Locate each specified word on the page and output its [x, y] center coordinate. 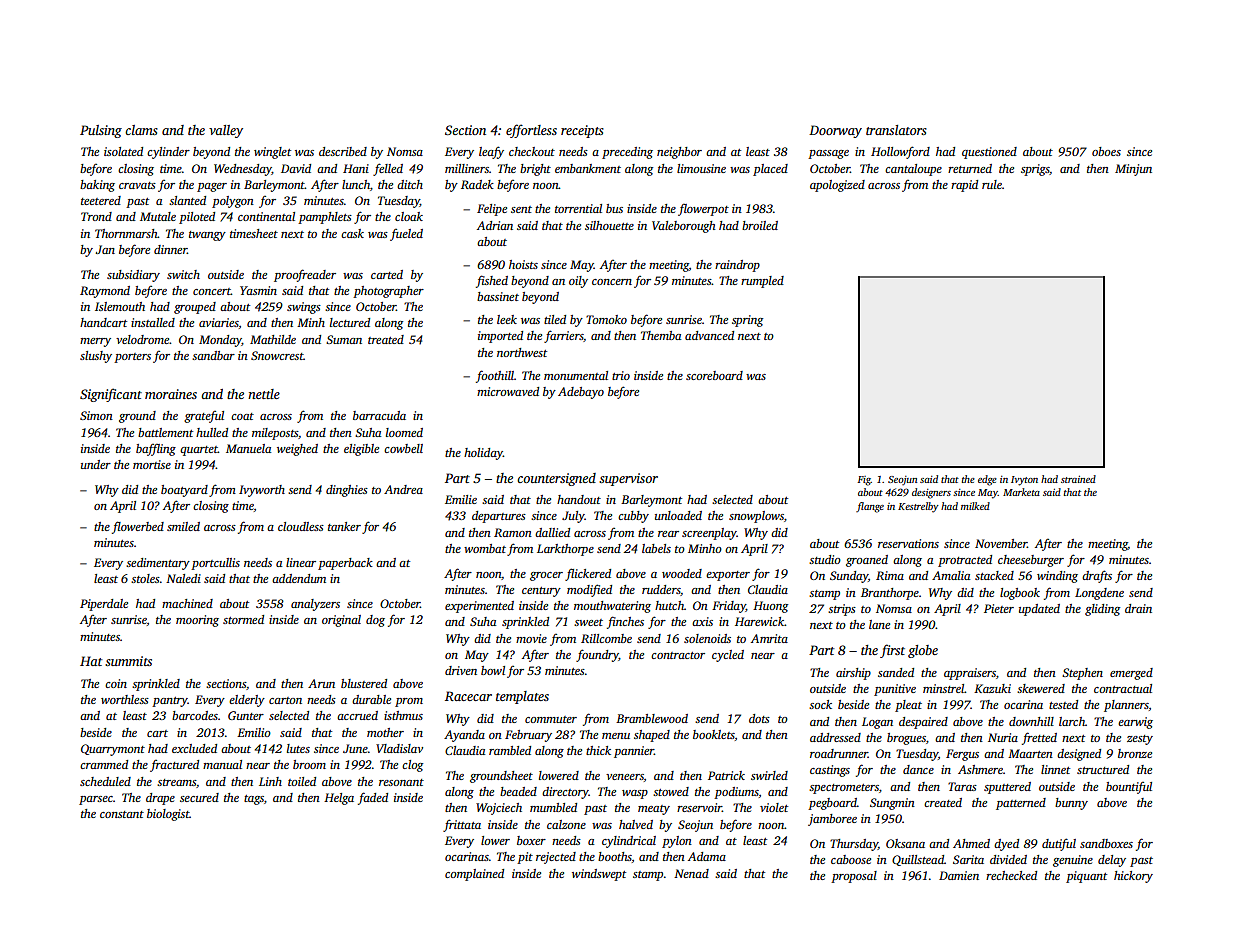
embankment [588, 168]
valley [226, 131]
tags [254, 800]
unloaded [678, 515]
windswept [599, 875]
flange [870, 507]
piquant [1086, 877]
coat [242, 416]
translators [896, 130]
